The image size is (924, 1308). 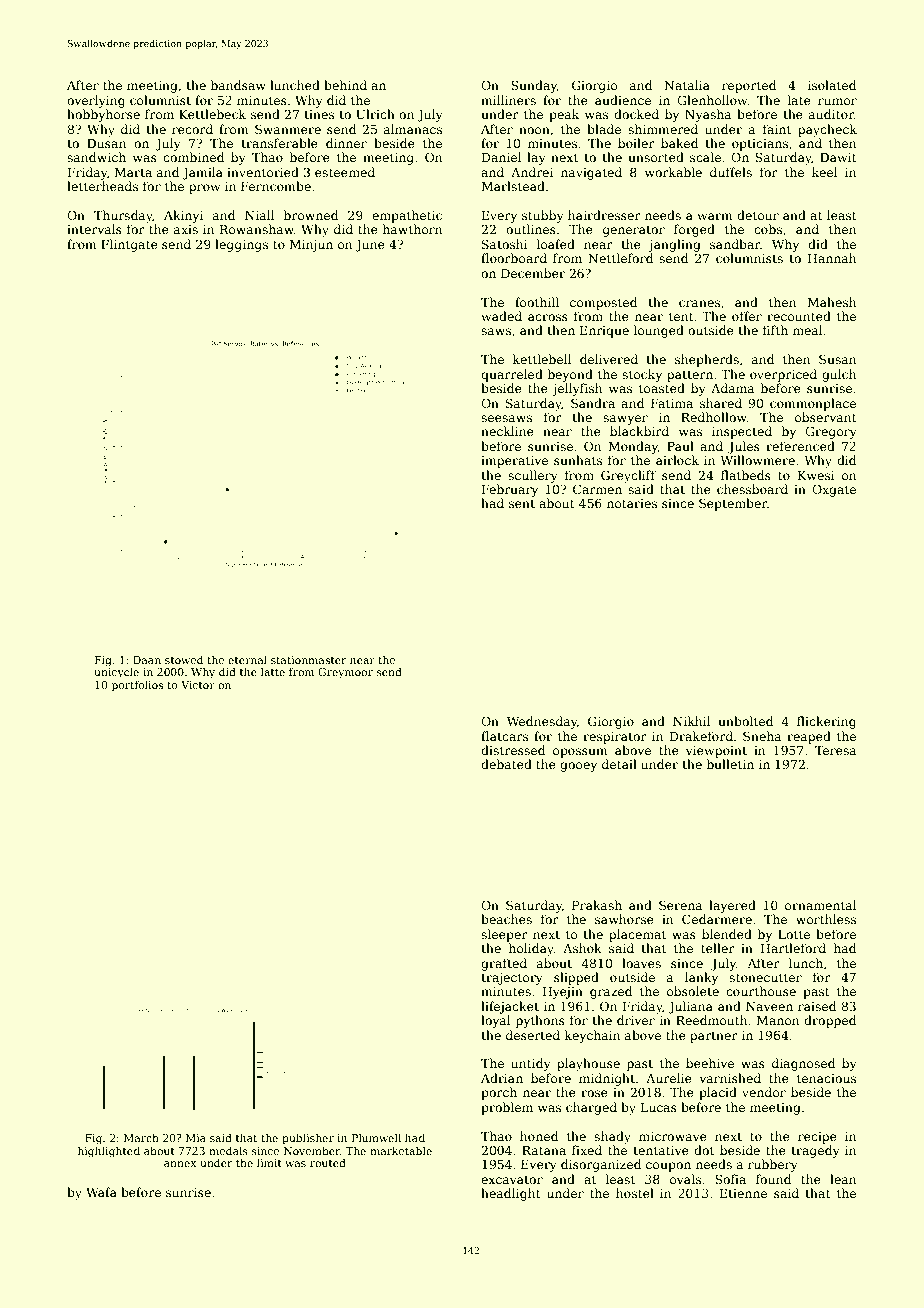 What do you see at coordinates (834, 490) in the screenshot?
I see `Oxgate` at bounding box center [834, 490].
